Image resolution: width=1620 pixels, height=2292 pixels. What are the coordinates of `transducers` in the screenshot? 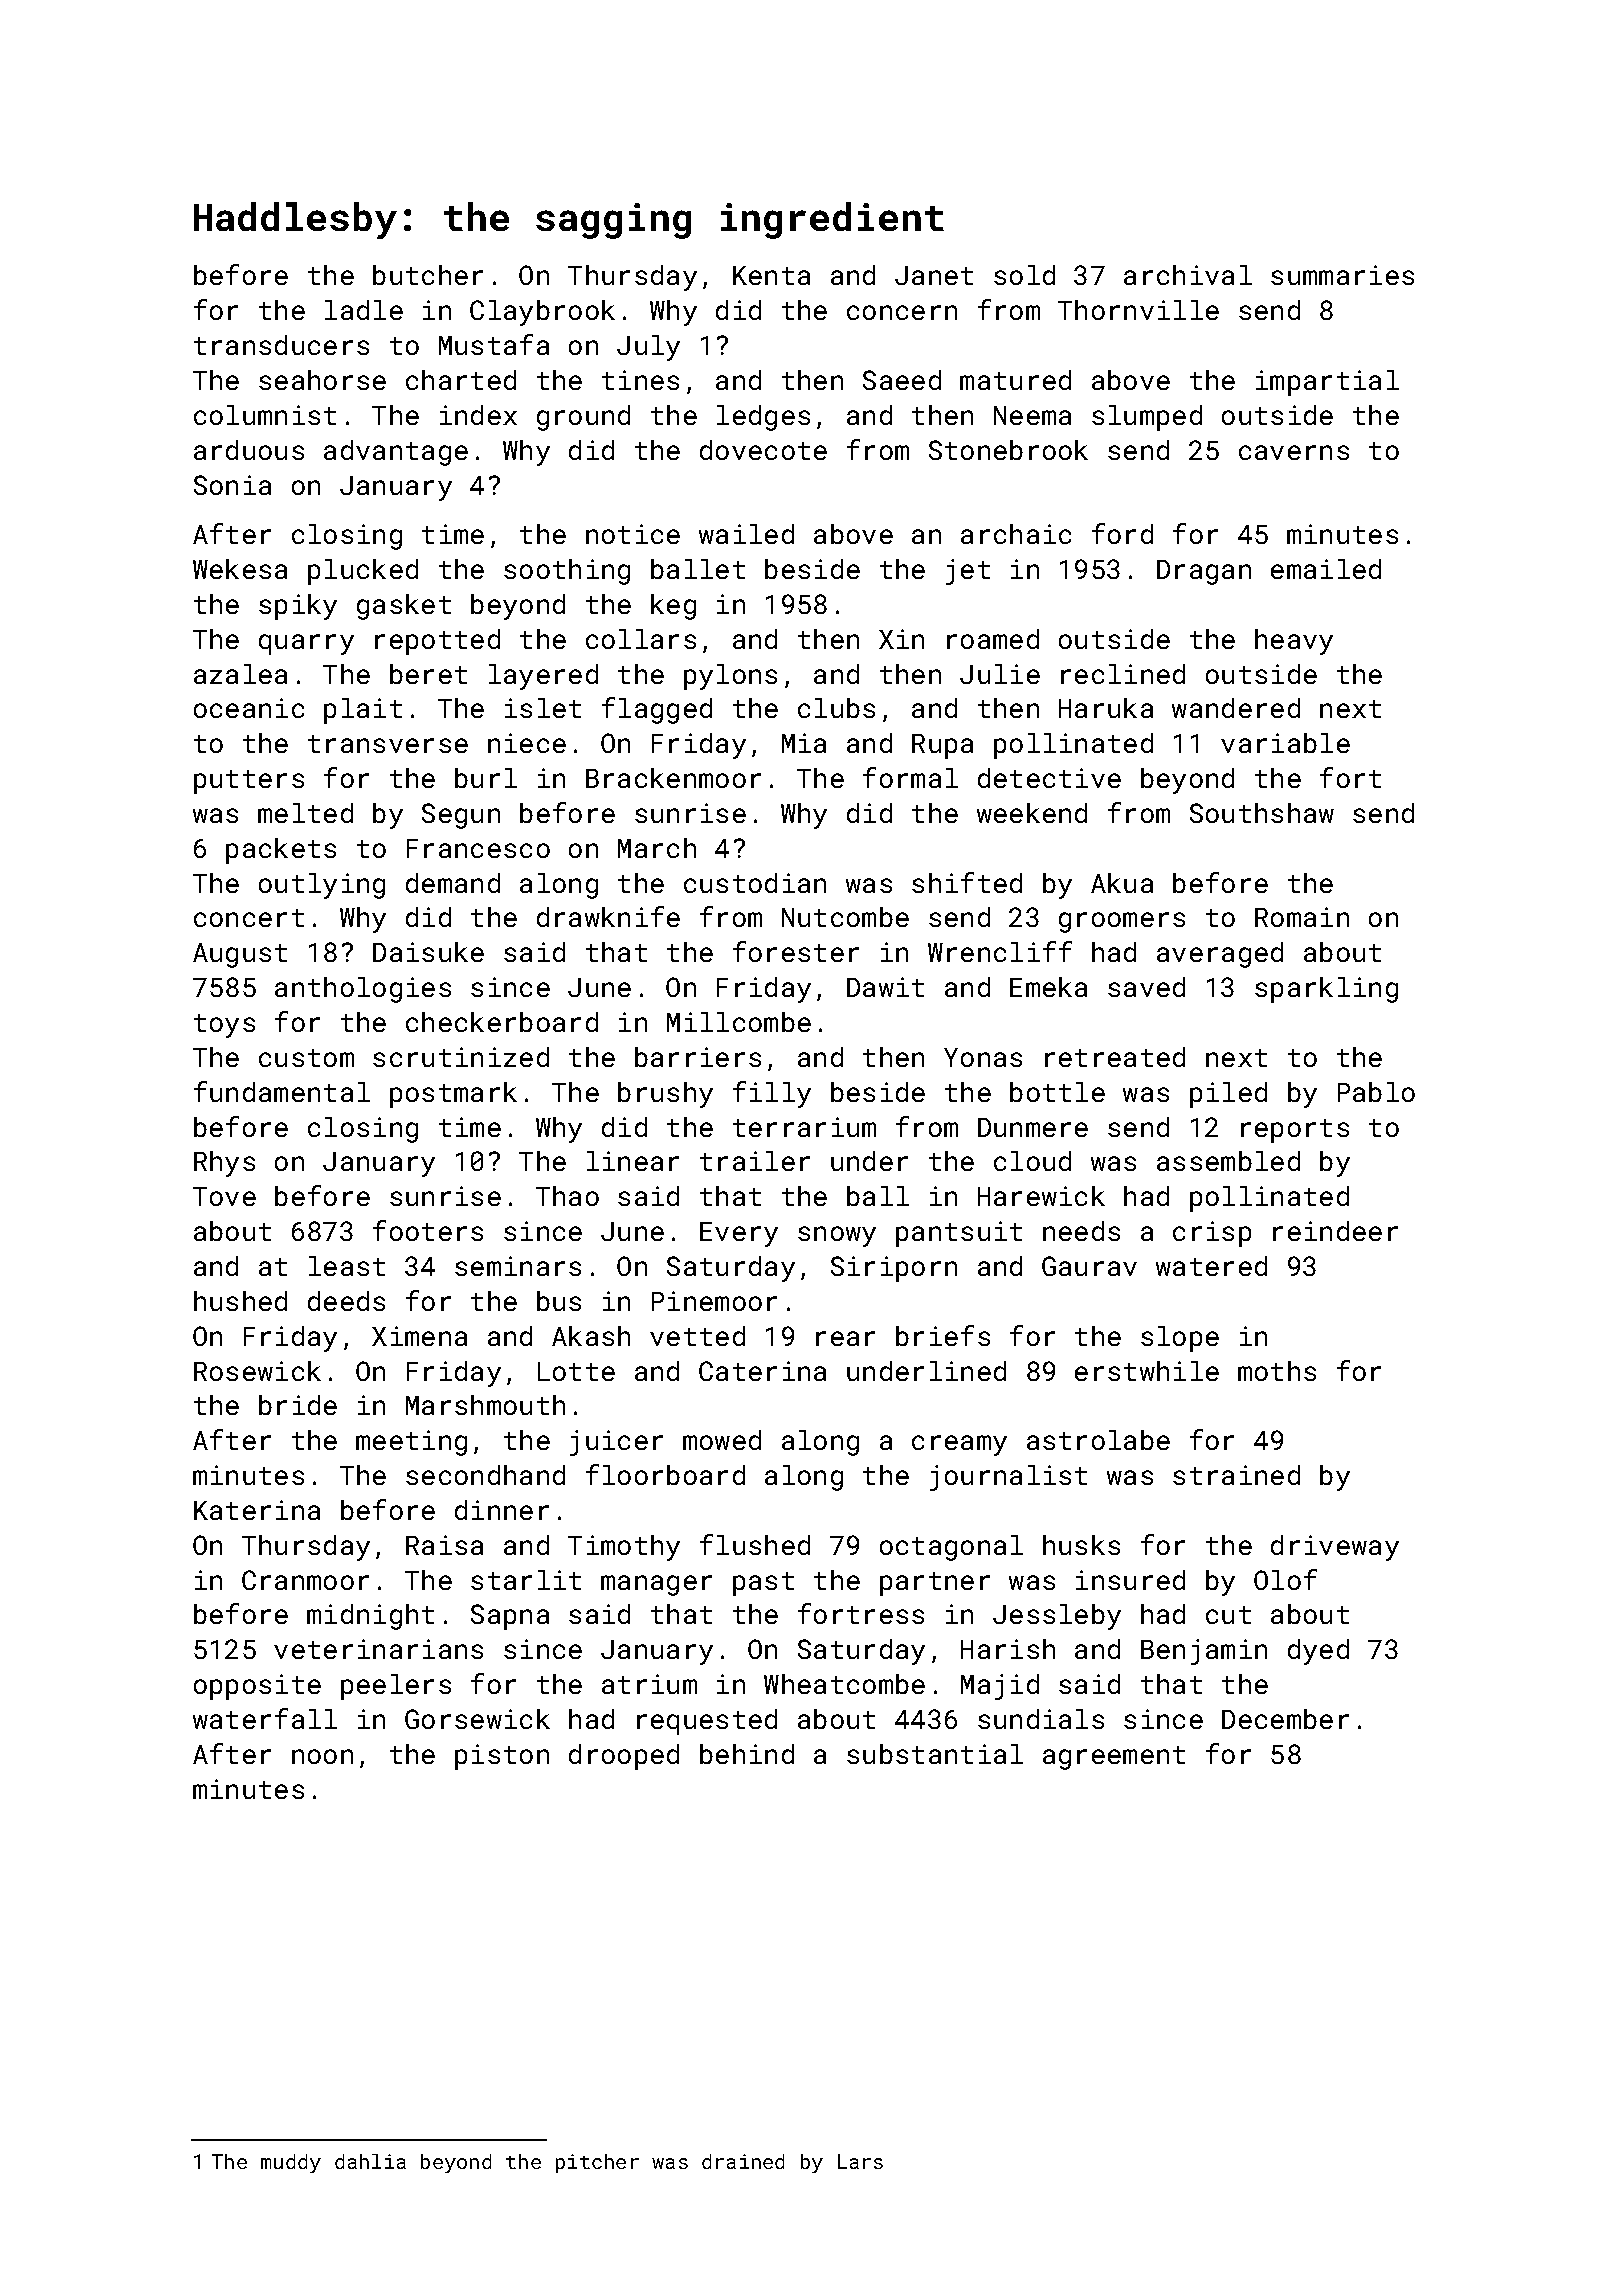 It's located at (281, 345).
